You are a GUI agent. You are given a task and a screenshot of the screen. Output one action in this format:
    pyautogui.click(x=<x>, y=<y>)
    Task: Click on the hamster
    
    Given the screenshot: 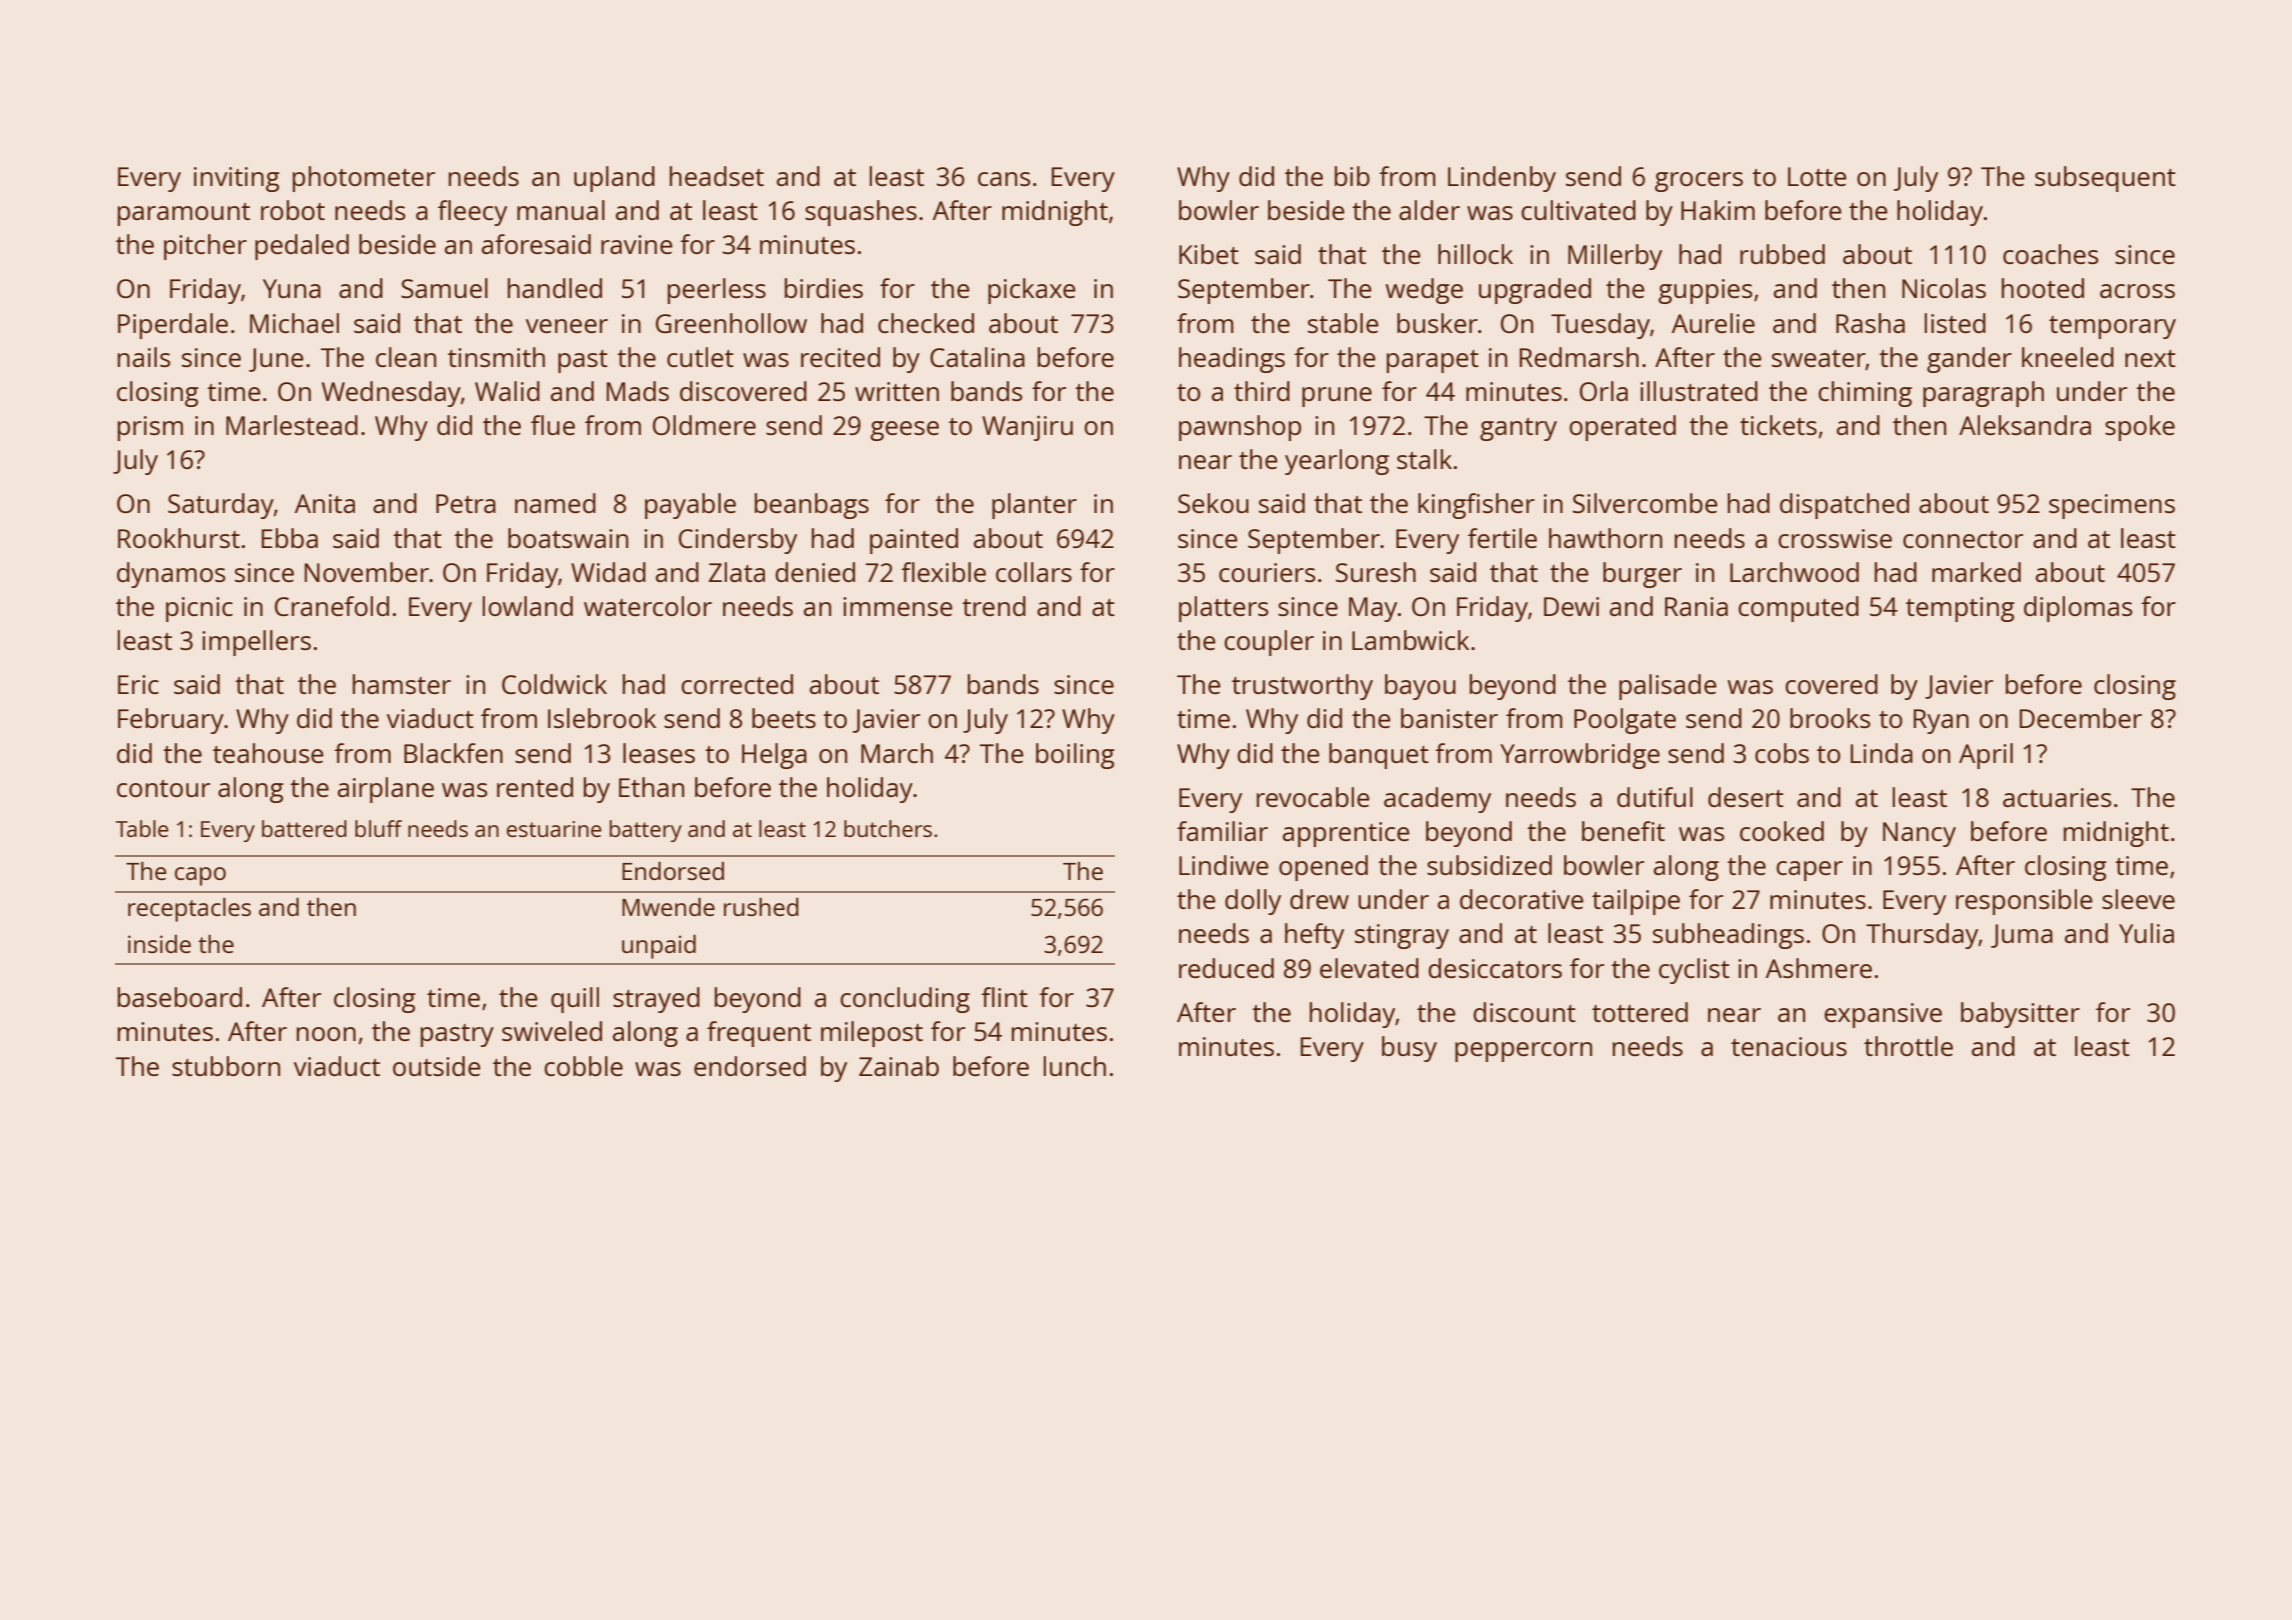 What is the action you would take?
    pyautogui.click(x=402, y=684)
